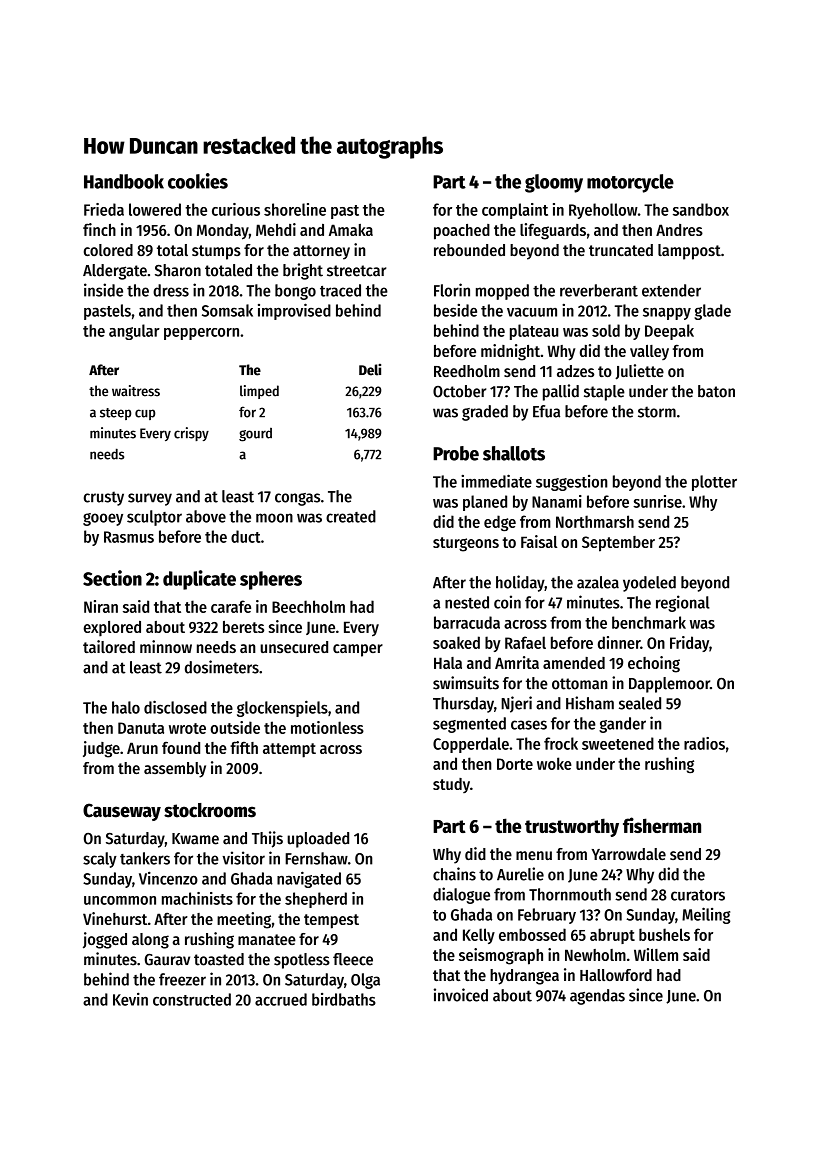 Image resolution: width=821 pixels, height=1164 pixels. Describe the element at coordinates (657, 412) in the page. I see `storm` at that location.
